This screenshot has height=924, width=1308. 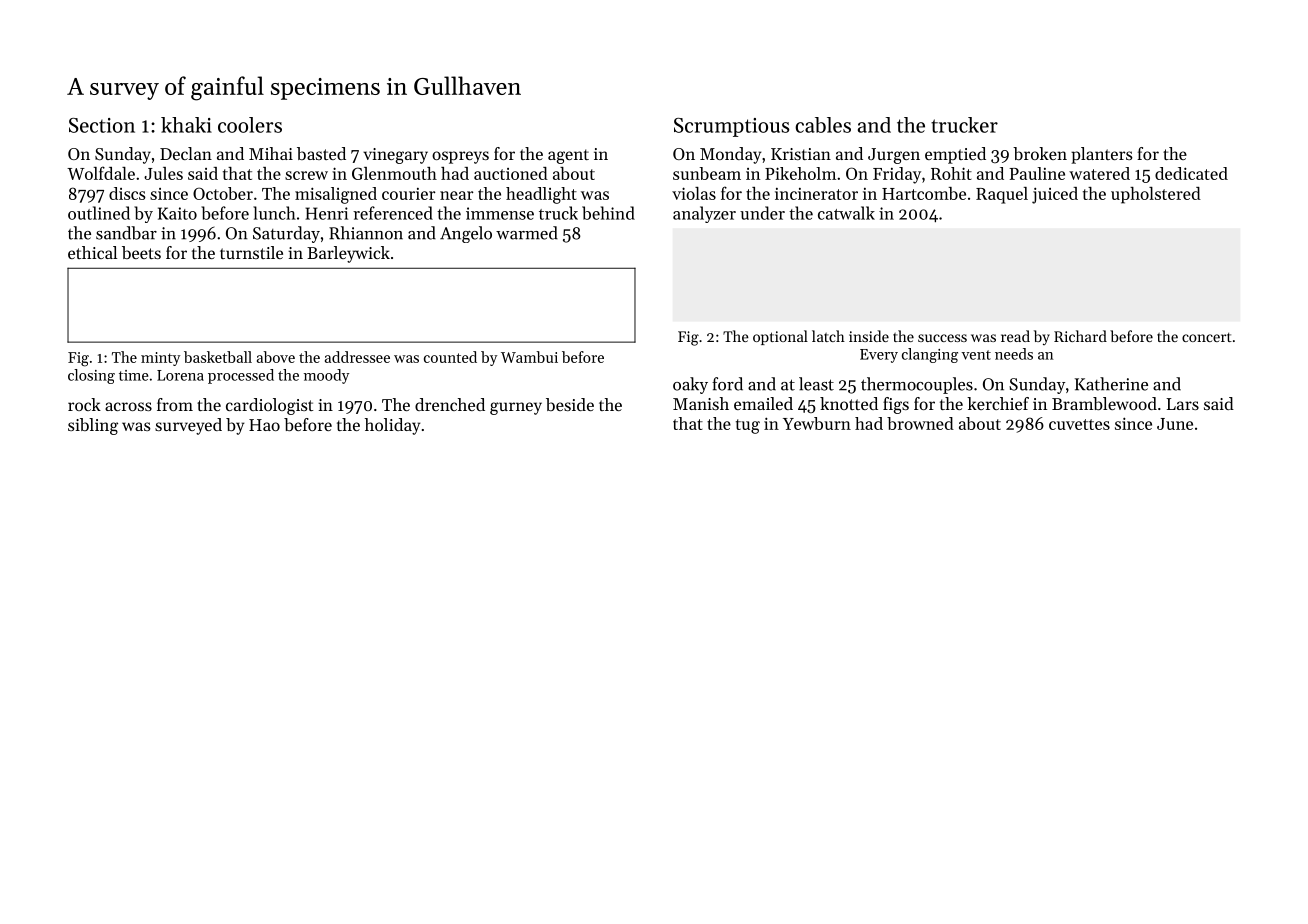 What do you see at coordinates (264, 425) in the screenshot?
I see `Hao` at bounding box center [264, 425].
